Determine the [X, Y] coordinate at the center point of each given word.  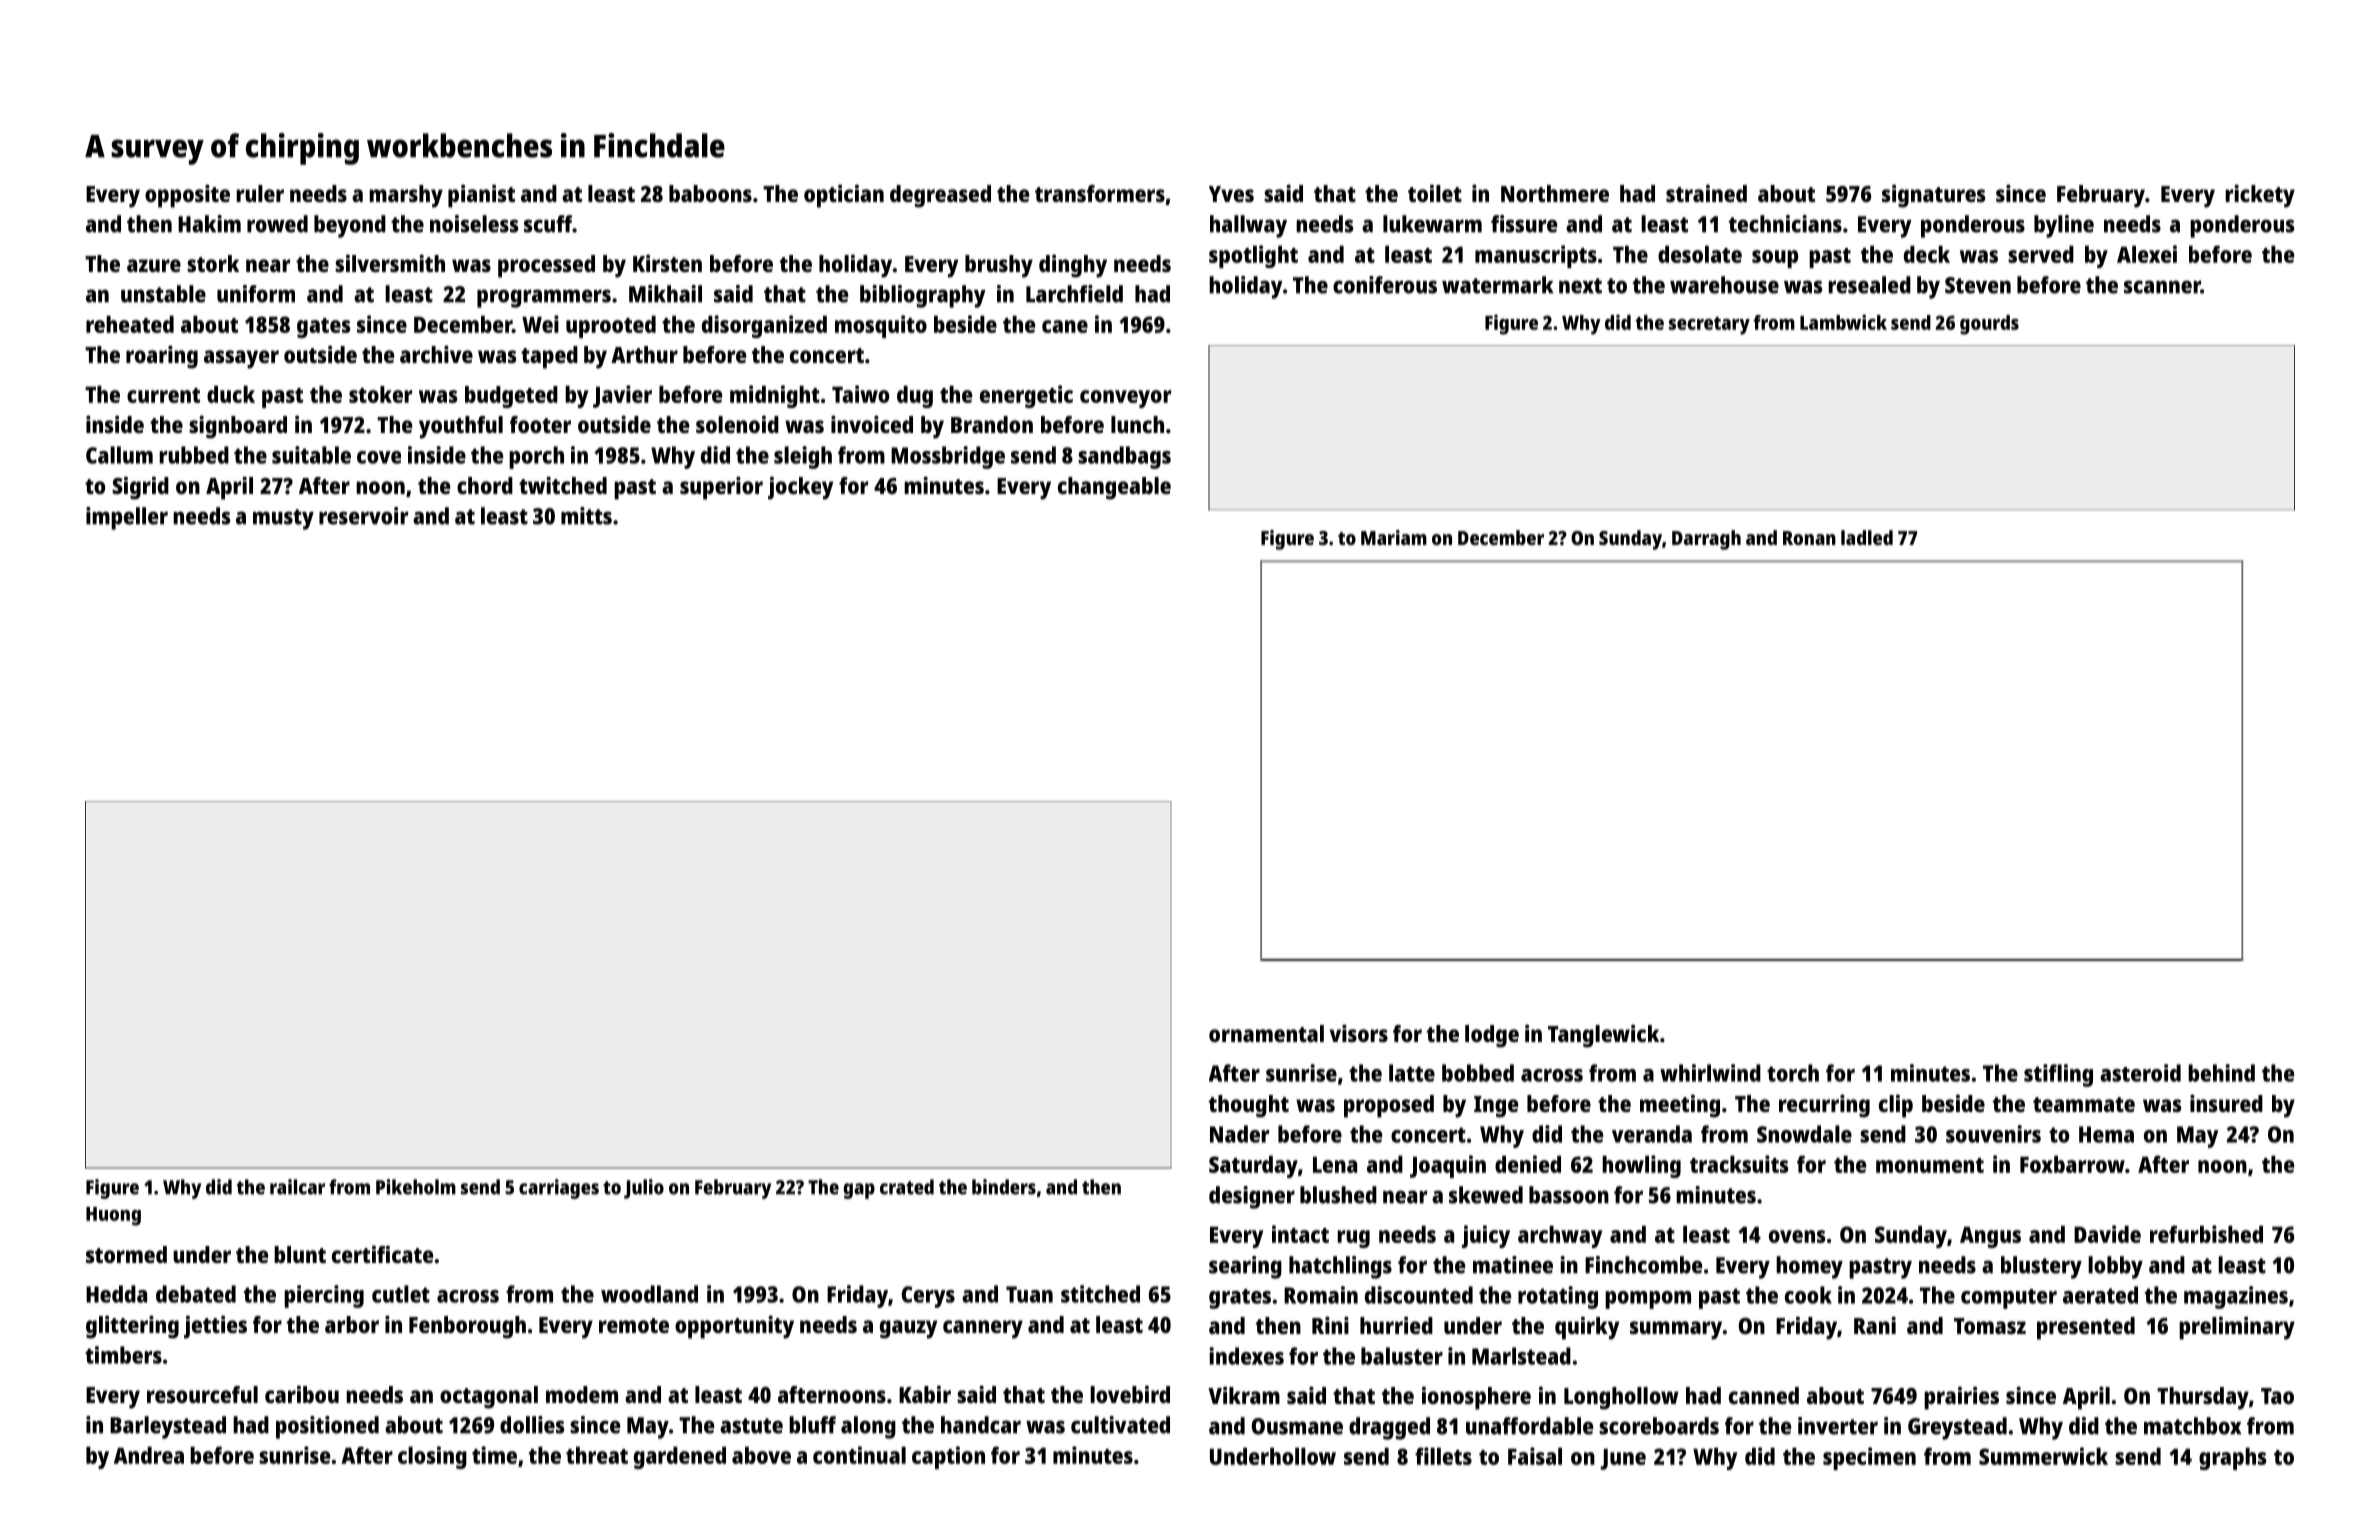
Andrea [149, 1455]
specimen [1869, 1458]
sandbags [1124, 457]
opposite [187, 196]
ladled [1867, 537]
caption [948, 1457]
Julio [644, 1189]
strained [1706, 193]
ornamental [1266, 1033]
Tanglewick [1603, 1036]
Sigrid [140, 488]
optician [844, 196]
